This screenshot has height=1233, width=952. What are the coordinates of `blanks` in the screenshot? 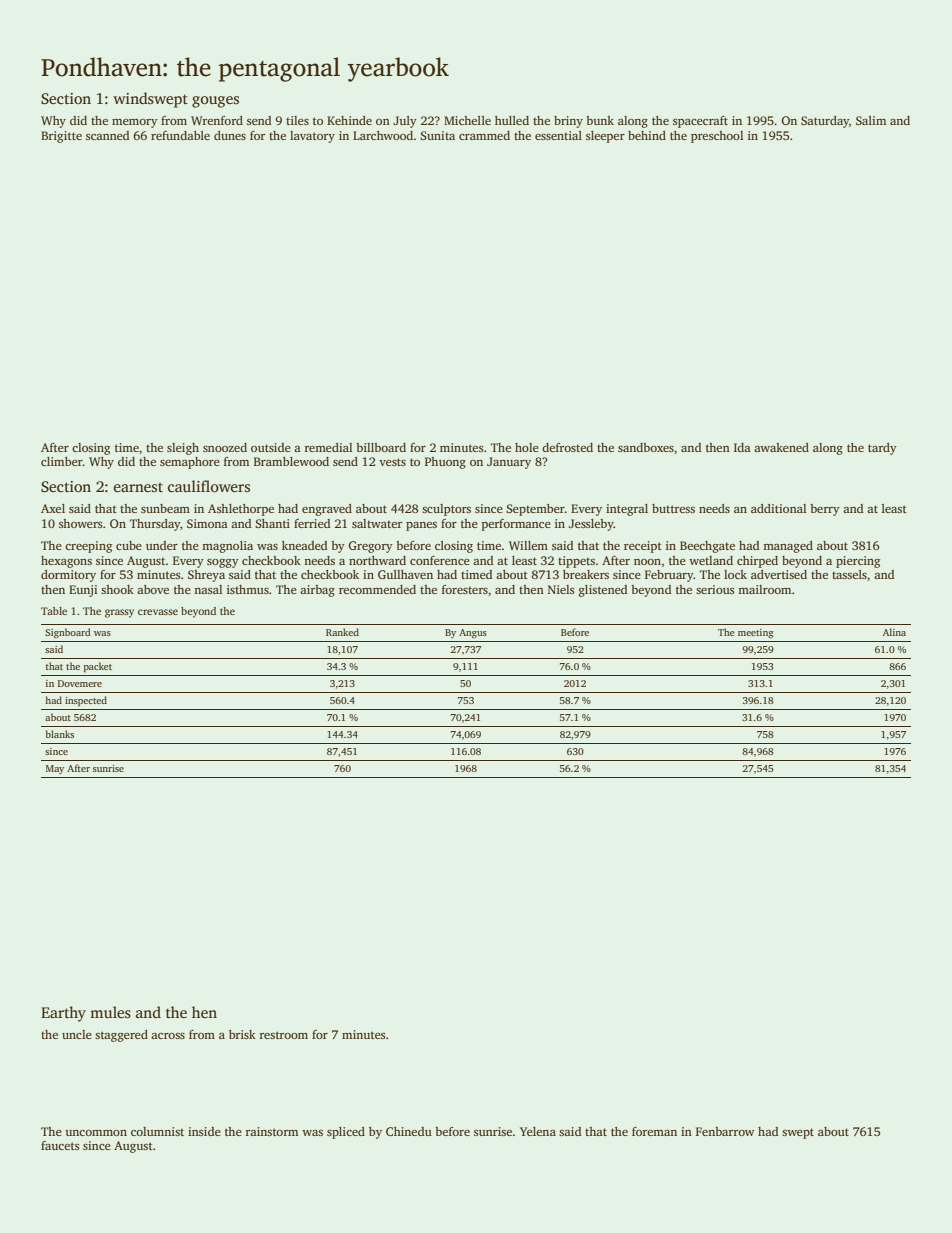 It's located at (60, 734).
